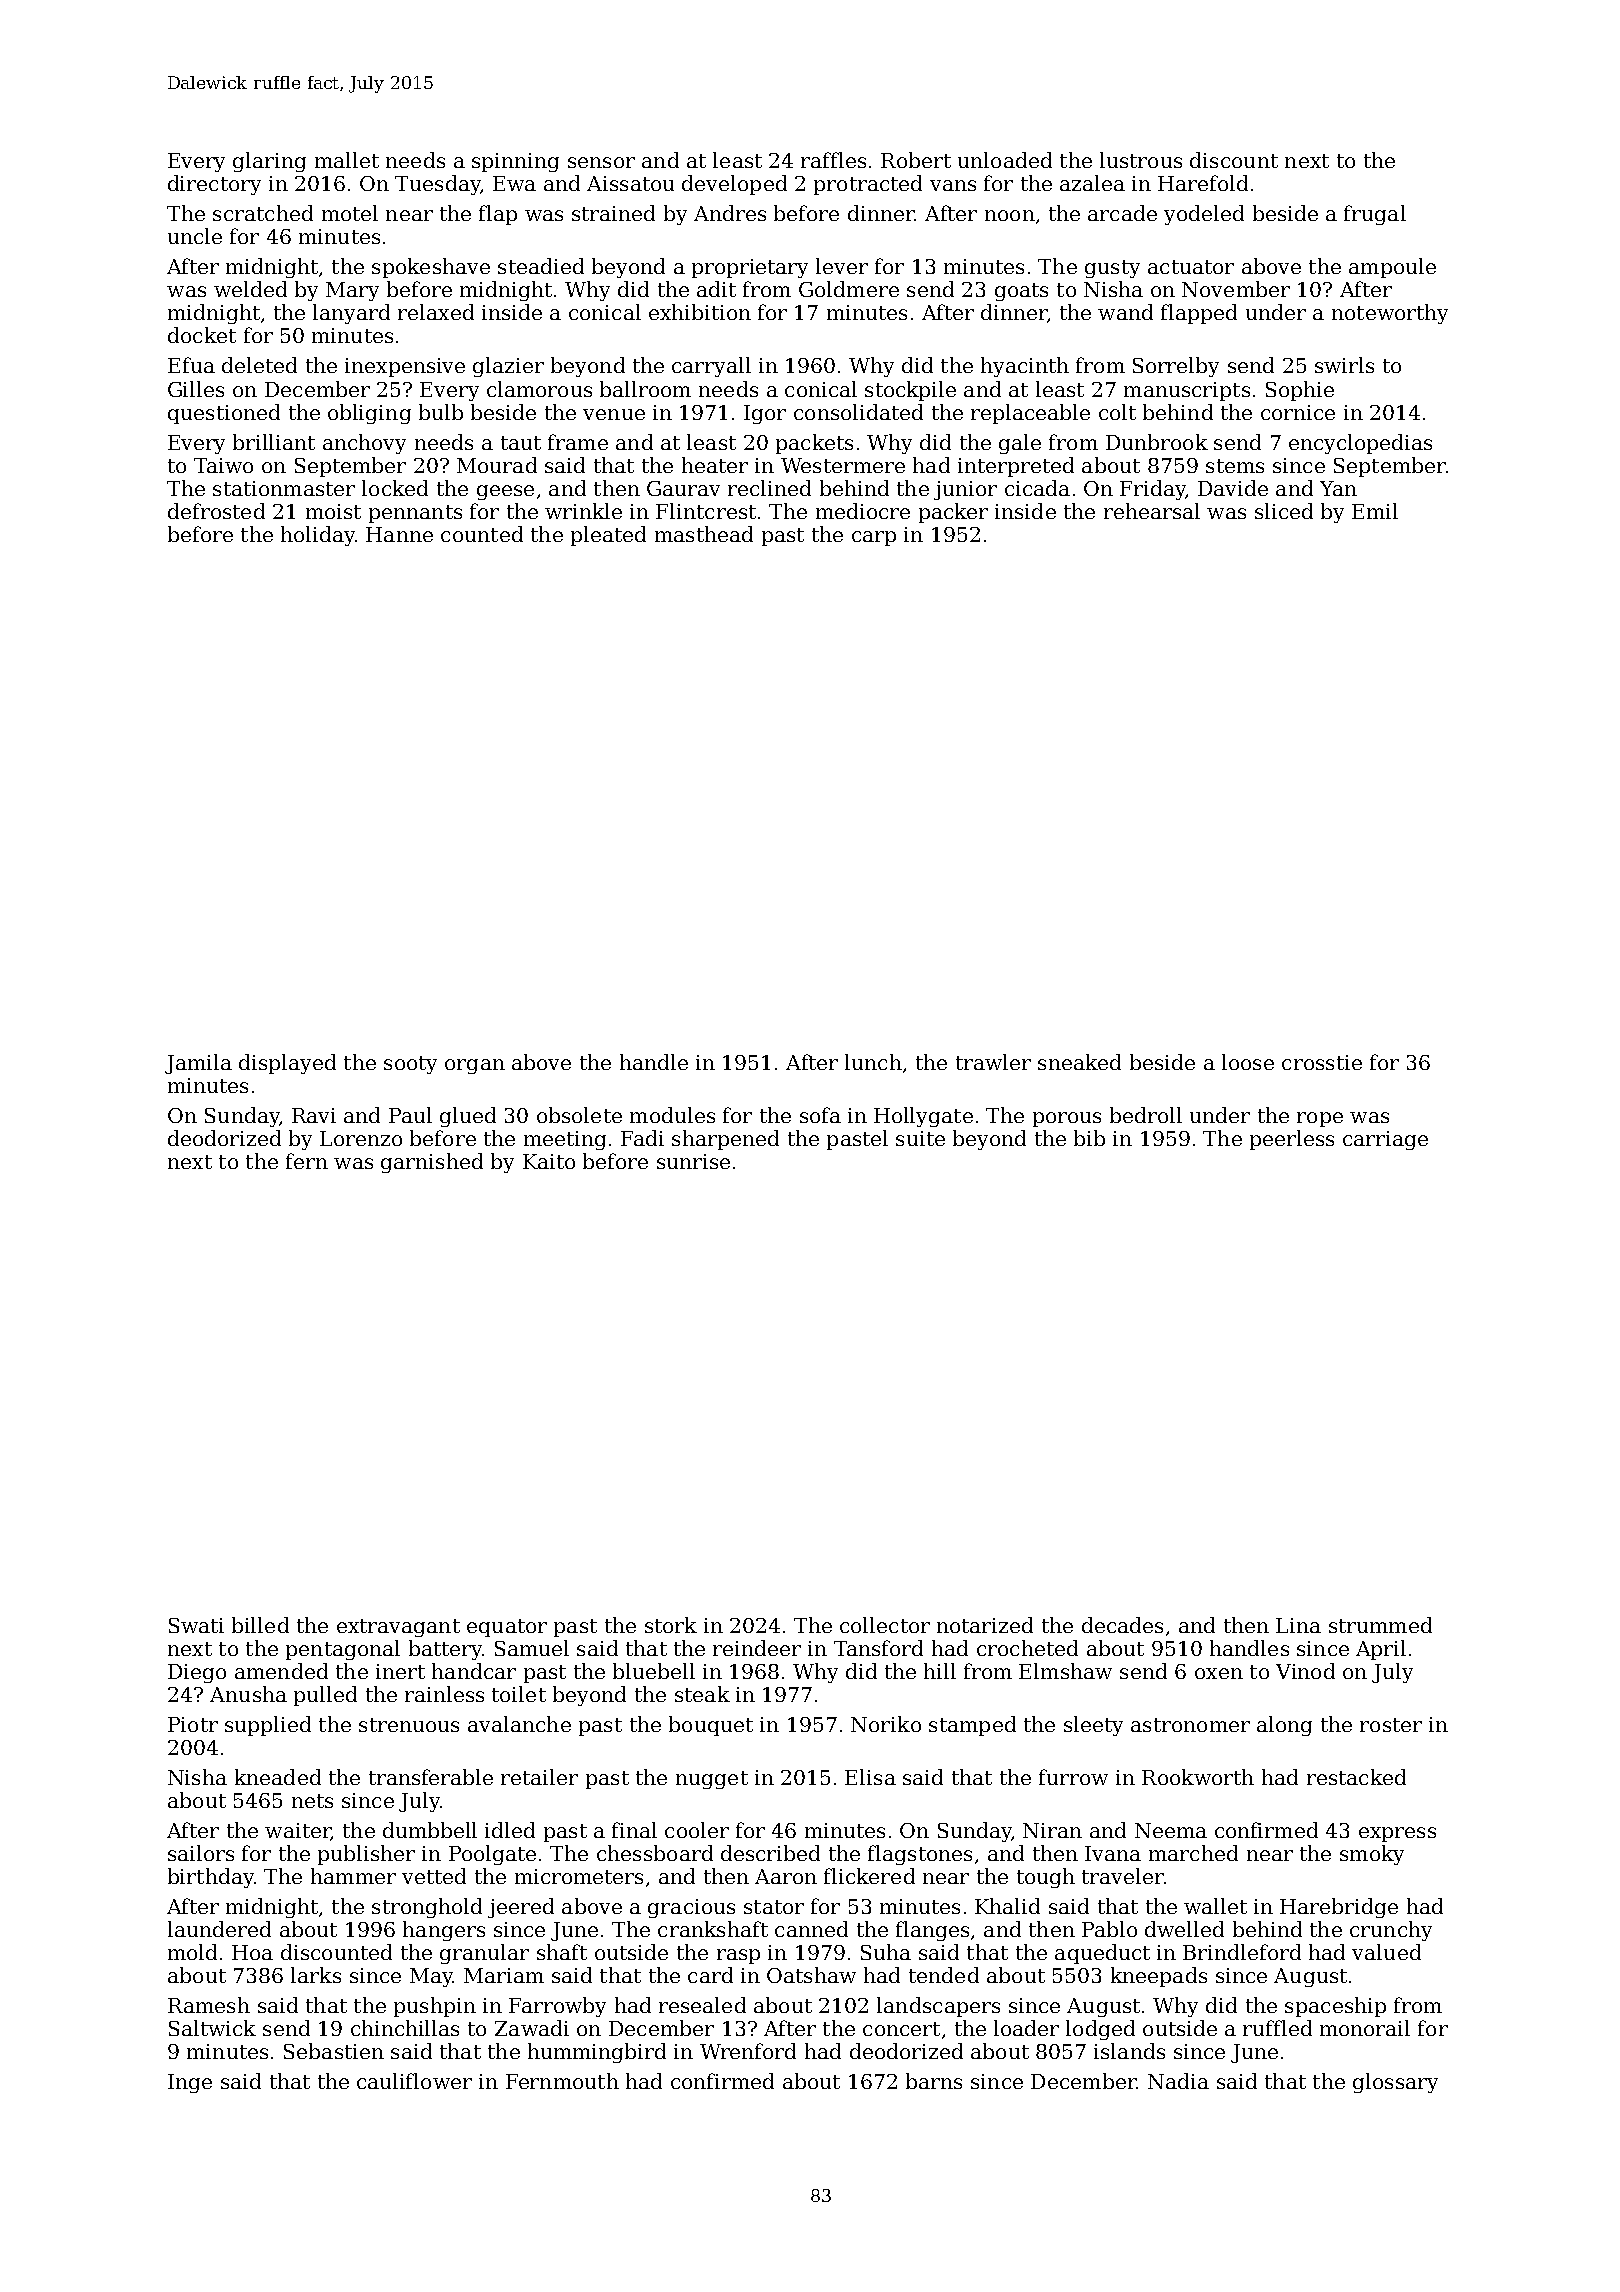 The height and width of the image is (2292, 1620). Describe the element at coordinates (693, 1161) in the image. I see `sunrise` at that location.
